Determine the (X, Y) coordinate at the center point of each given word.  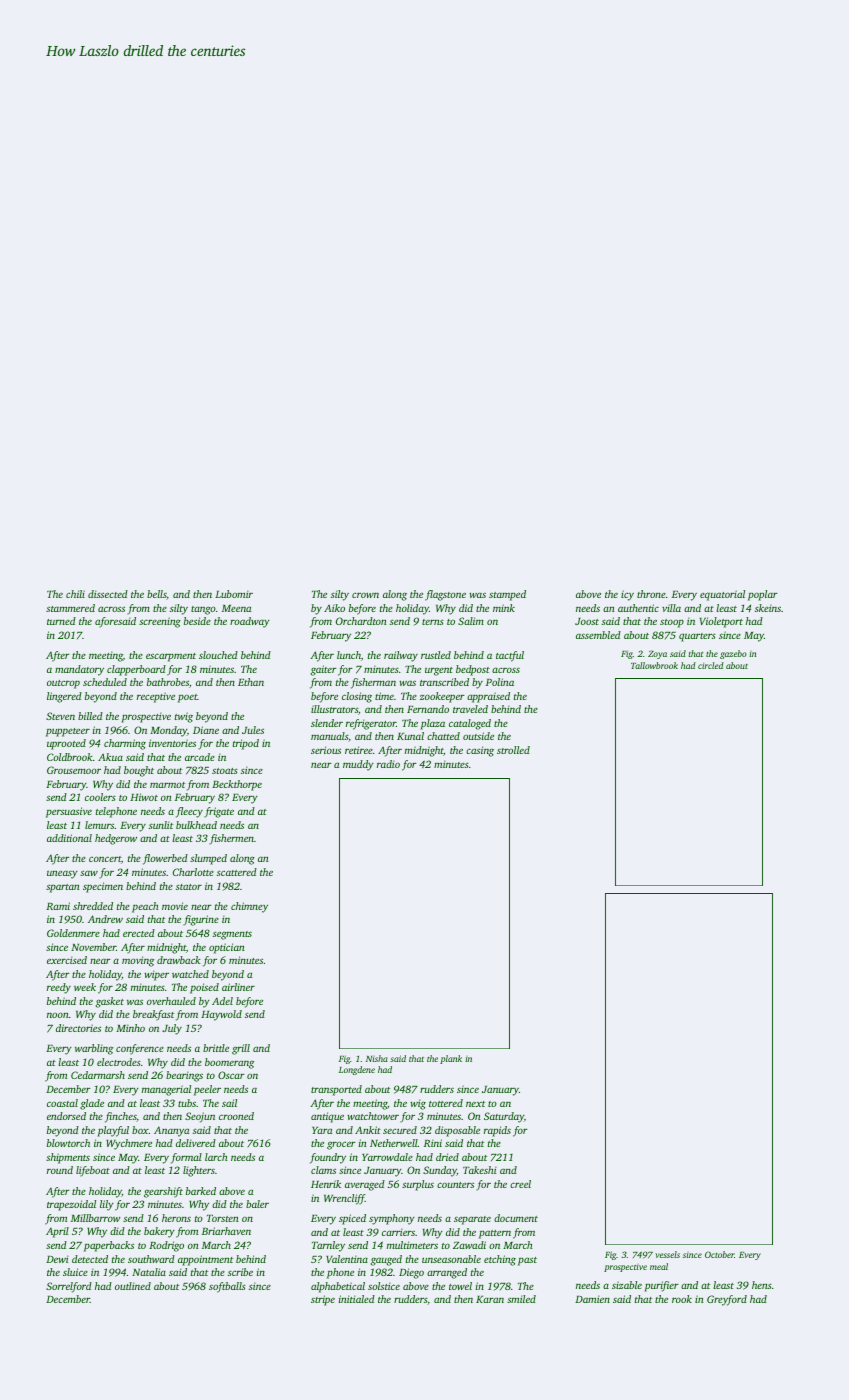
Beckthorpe (237, 785)
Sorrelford (69, 1287)
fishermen (231, 839)
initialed (357, 1299)
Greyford (727, 1300)
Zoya (657, 655)
